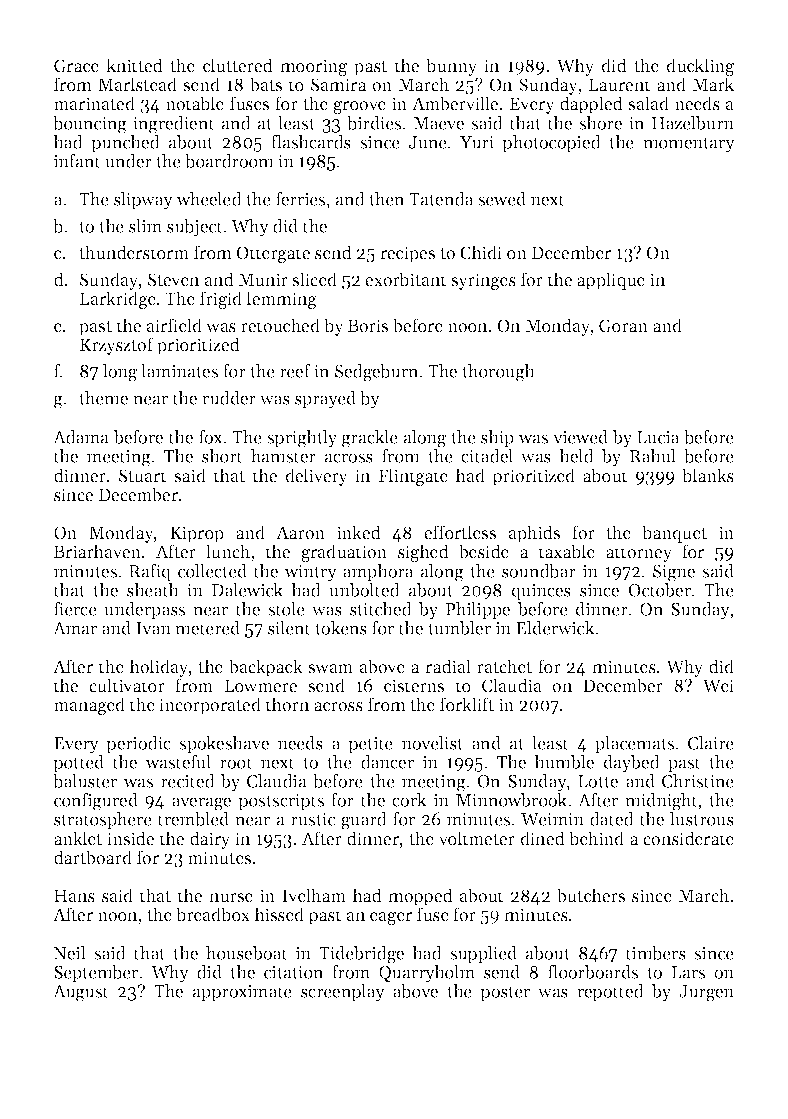  What do you see at coordinates (693, 123) in the screenshot?
I see `Hazelburn` at bounding box center [693, 123].
